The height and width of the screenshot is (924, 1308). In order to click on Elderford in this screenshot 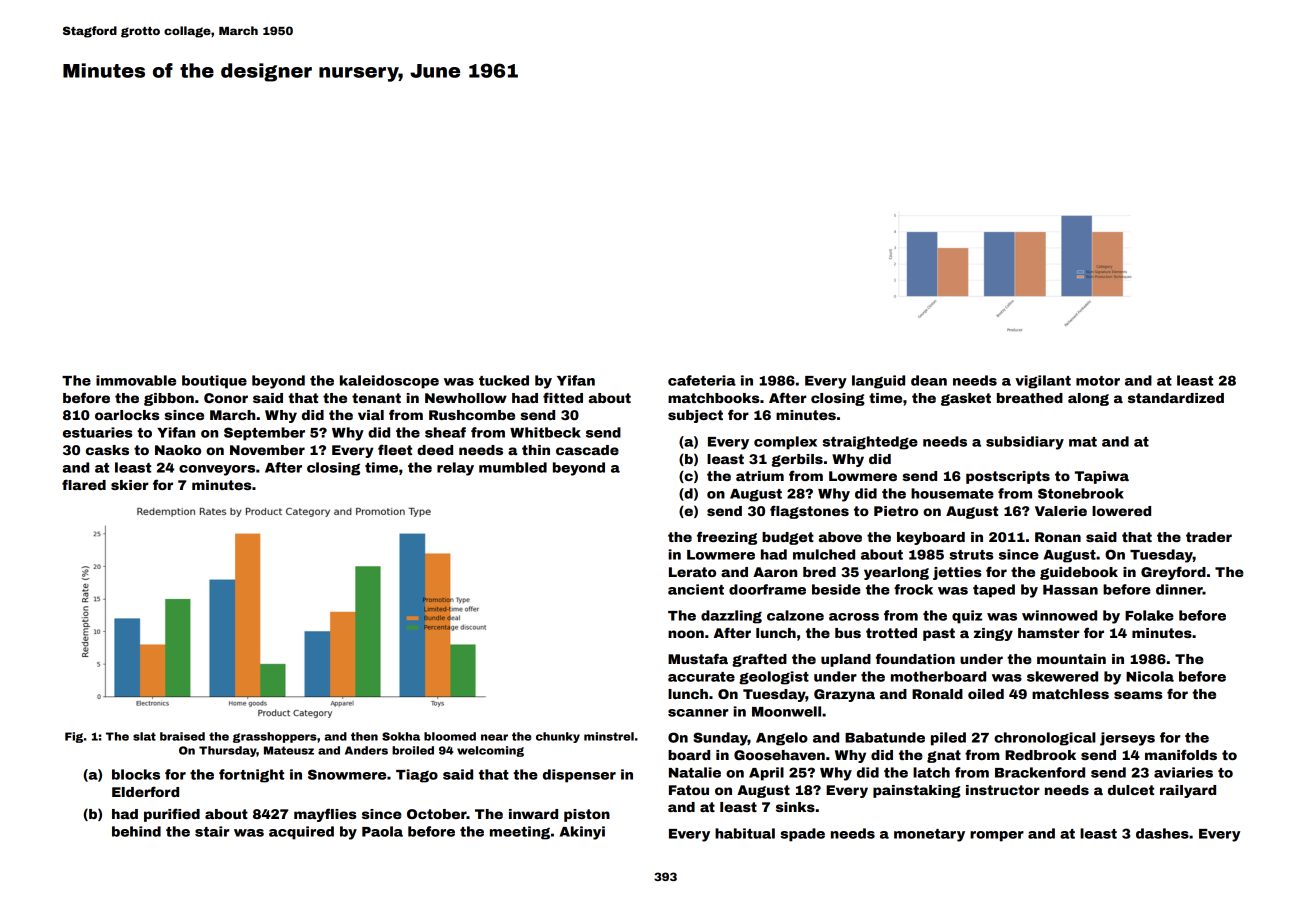, I will do `click(145, 791)`.
